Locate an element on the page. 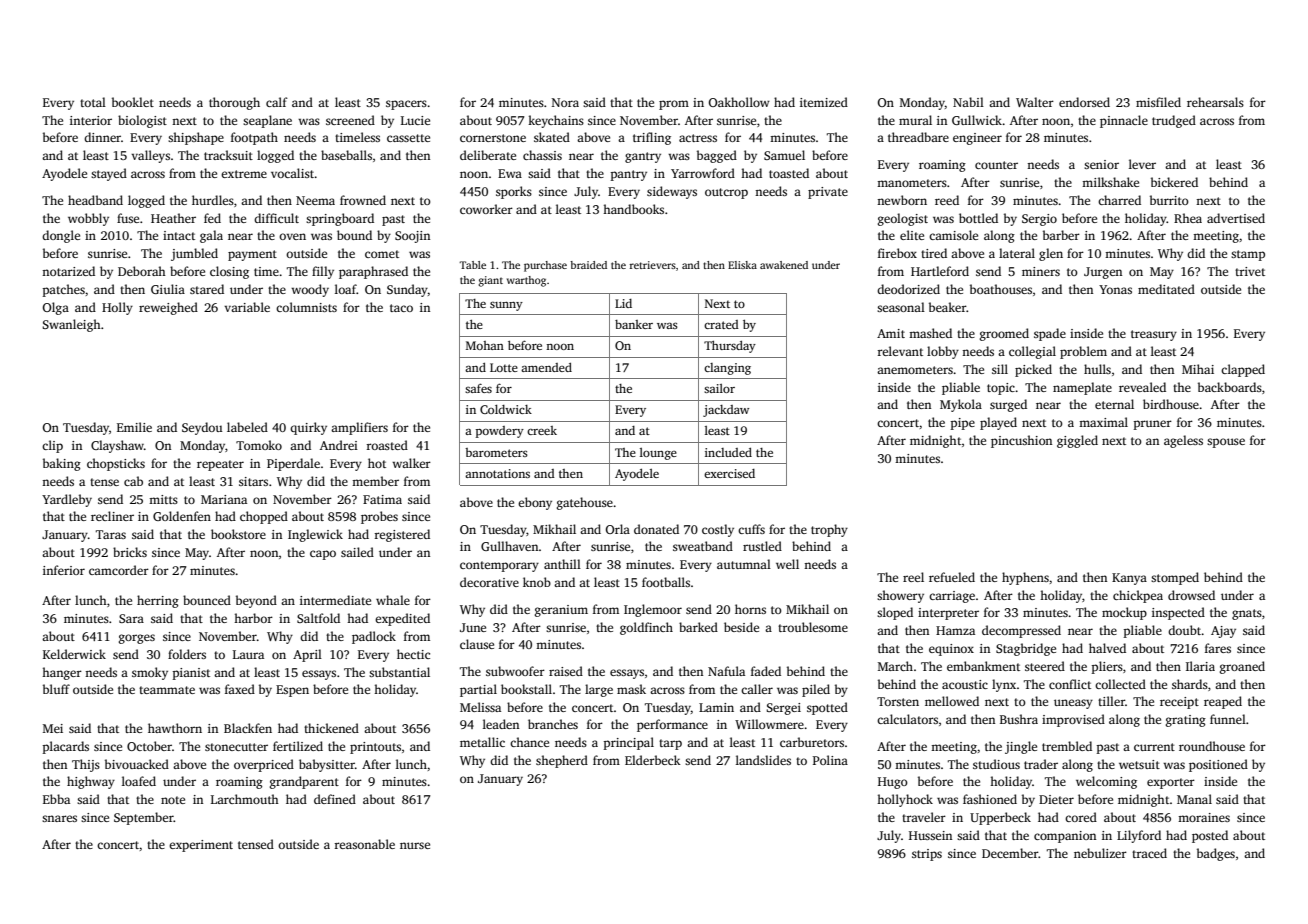  stomped is located at coordinates (1175, 578).
